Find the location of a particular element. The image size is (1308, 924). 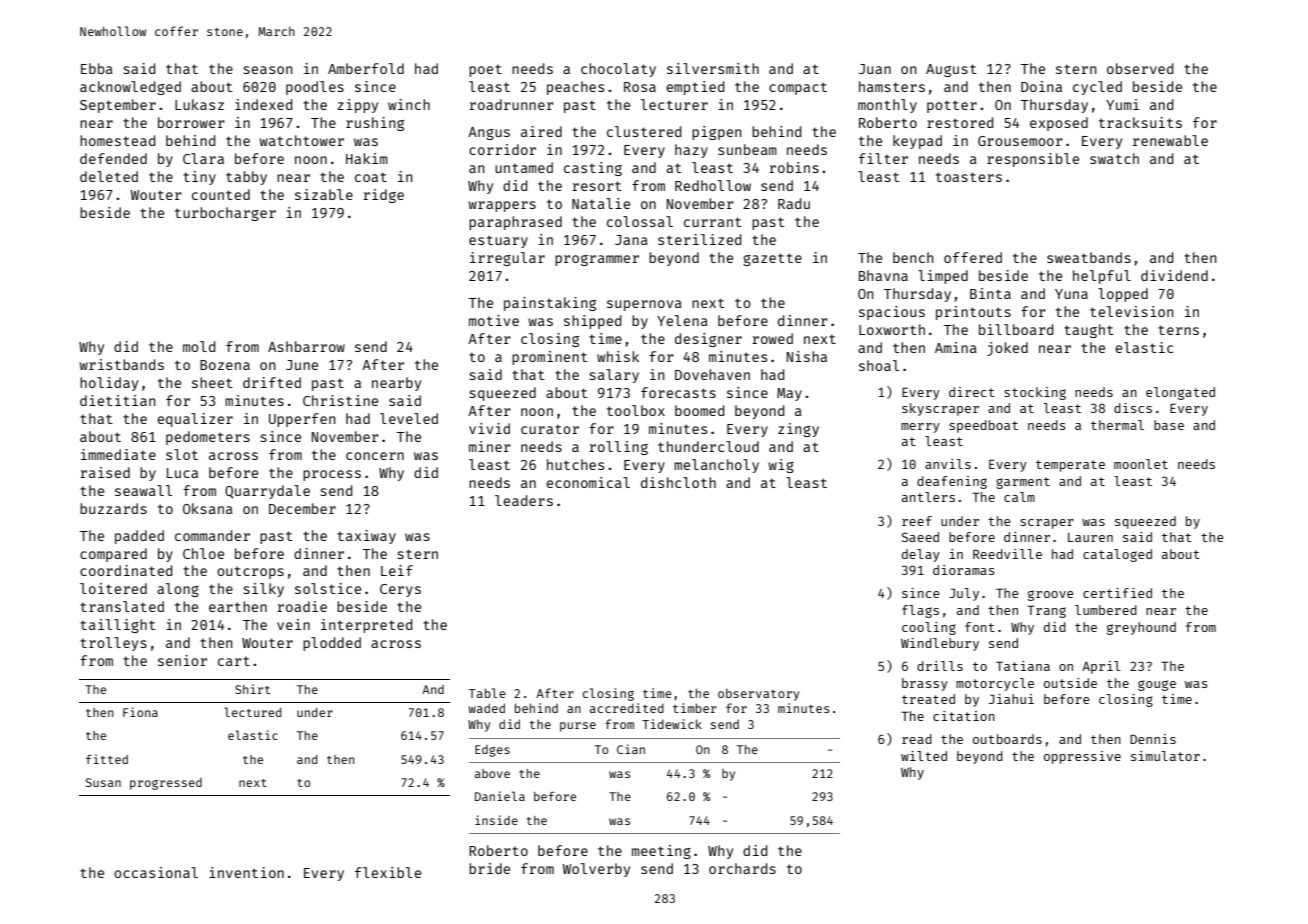

timber is located at coordinates (695, 708).
